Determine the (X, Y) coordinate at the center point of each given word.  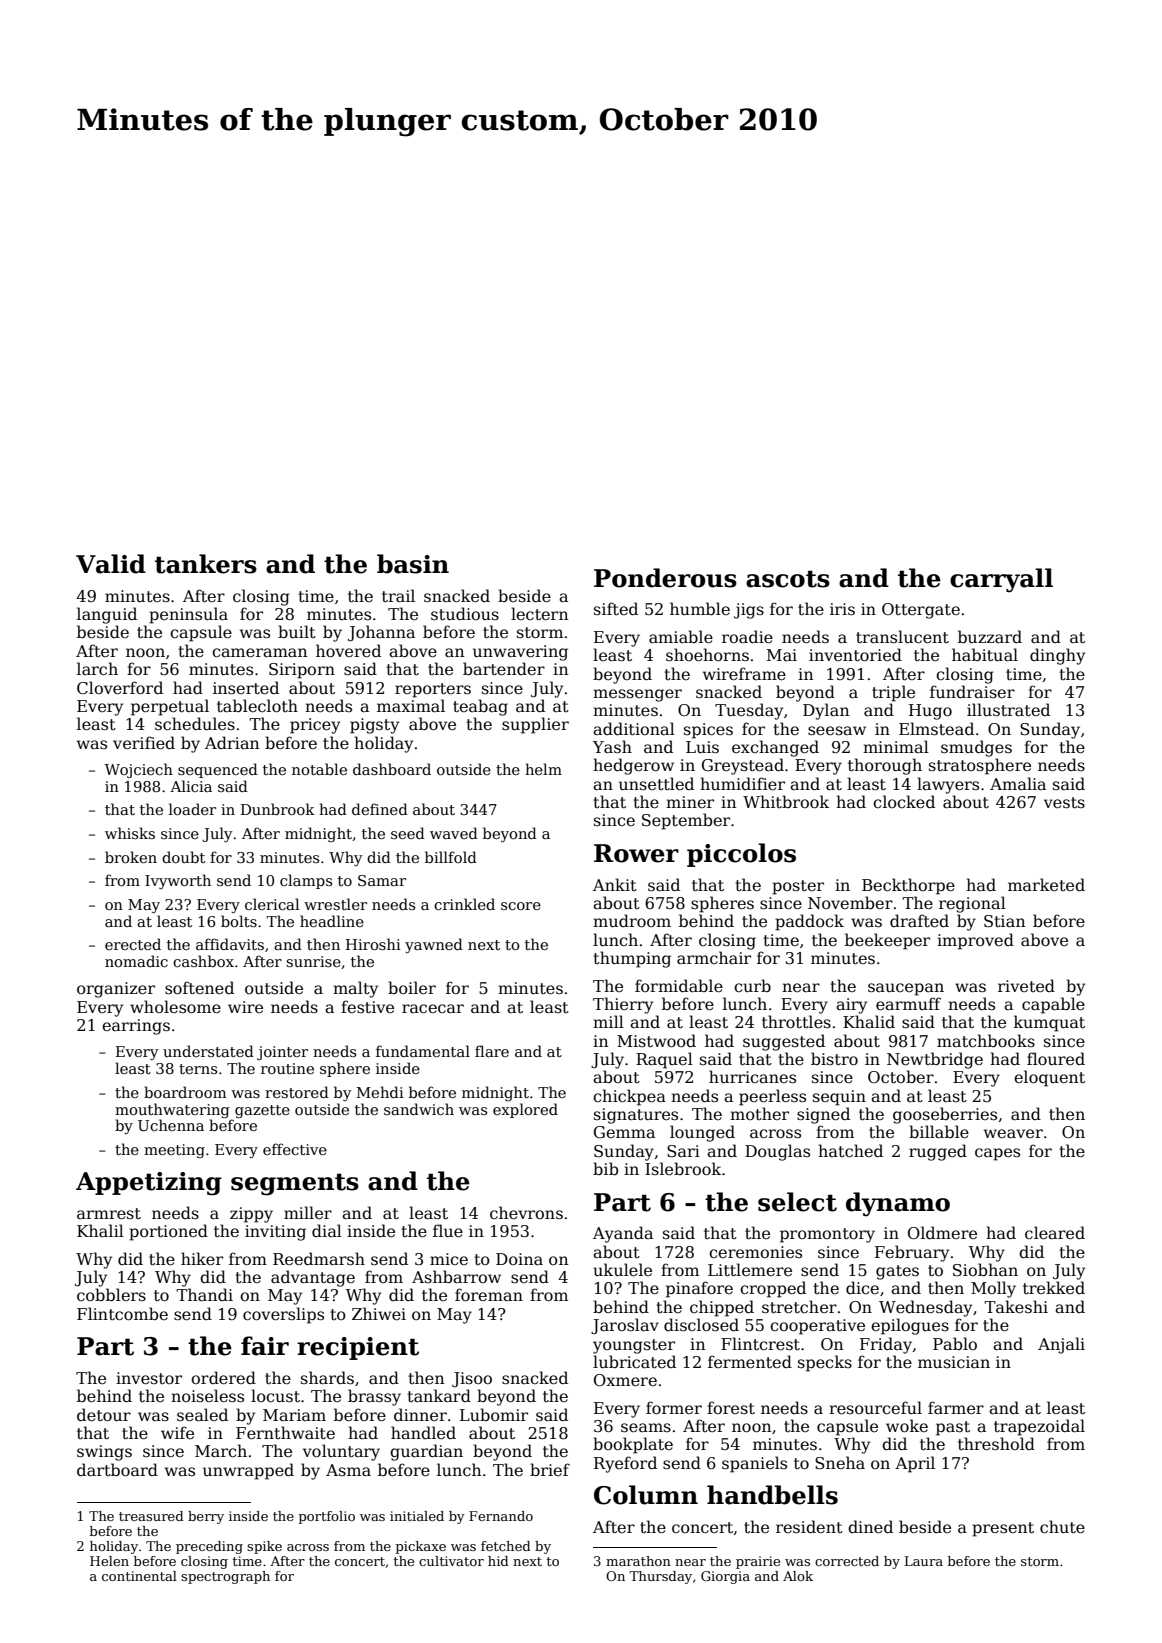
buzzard (990, 637)
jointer (282, 1053)
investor (149, 1378)
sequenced (218, 770)
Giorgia (725, 1577)
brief (550, 1469)
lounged (702, 1133)
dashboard (392, 769)
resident (809, 1527)
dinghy (1057, 656)
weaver (1013, 1134)
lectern (539, 613)
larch (97, 669)
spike (264, 1547)
